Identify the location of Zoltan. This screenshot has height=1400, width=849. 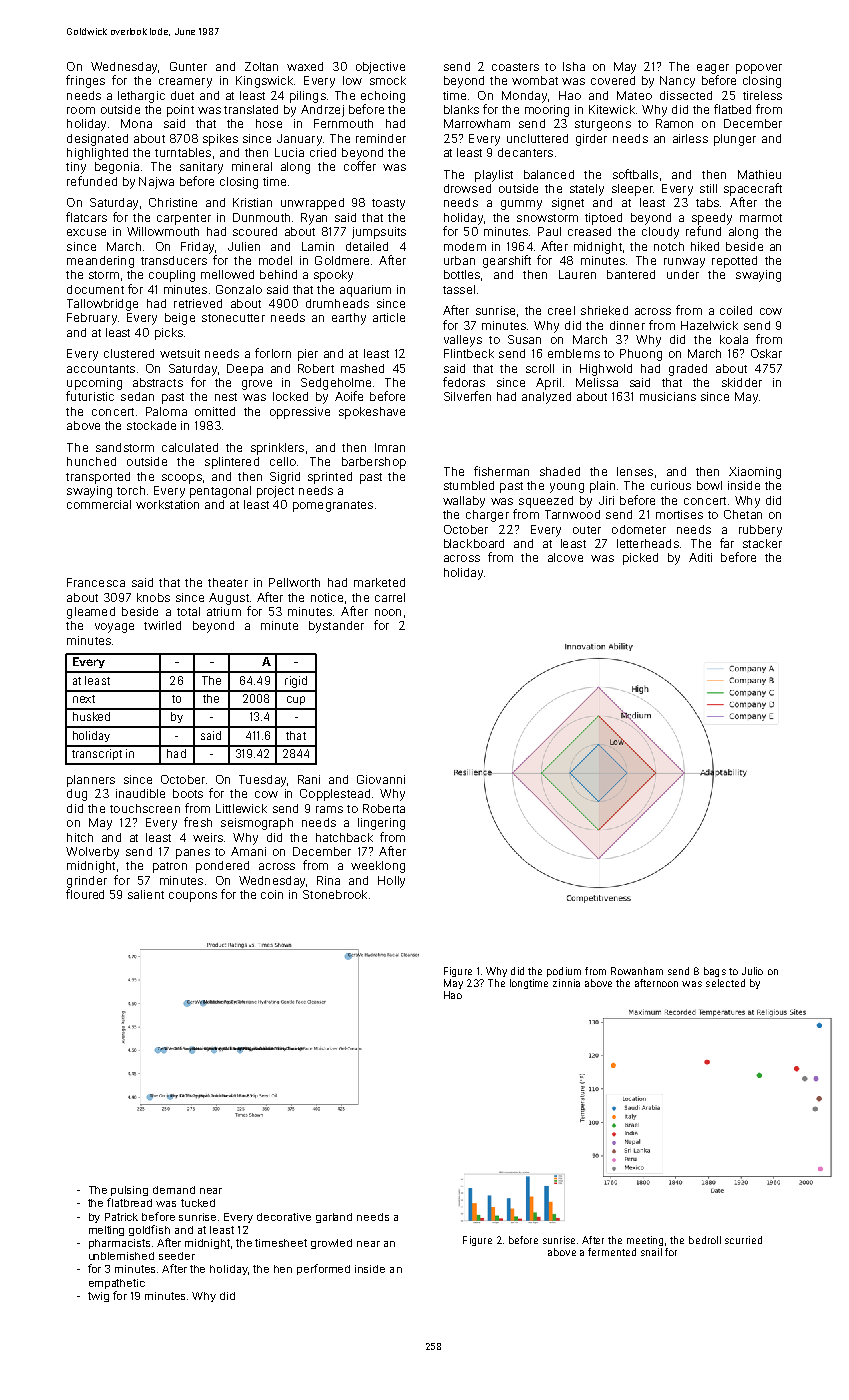
(261, 66).
